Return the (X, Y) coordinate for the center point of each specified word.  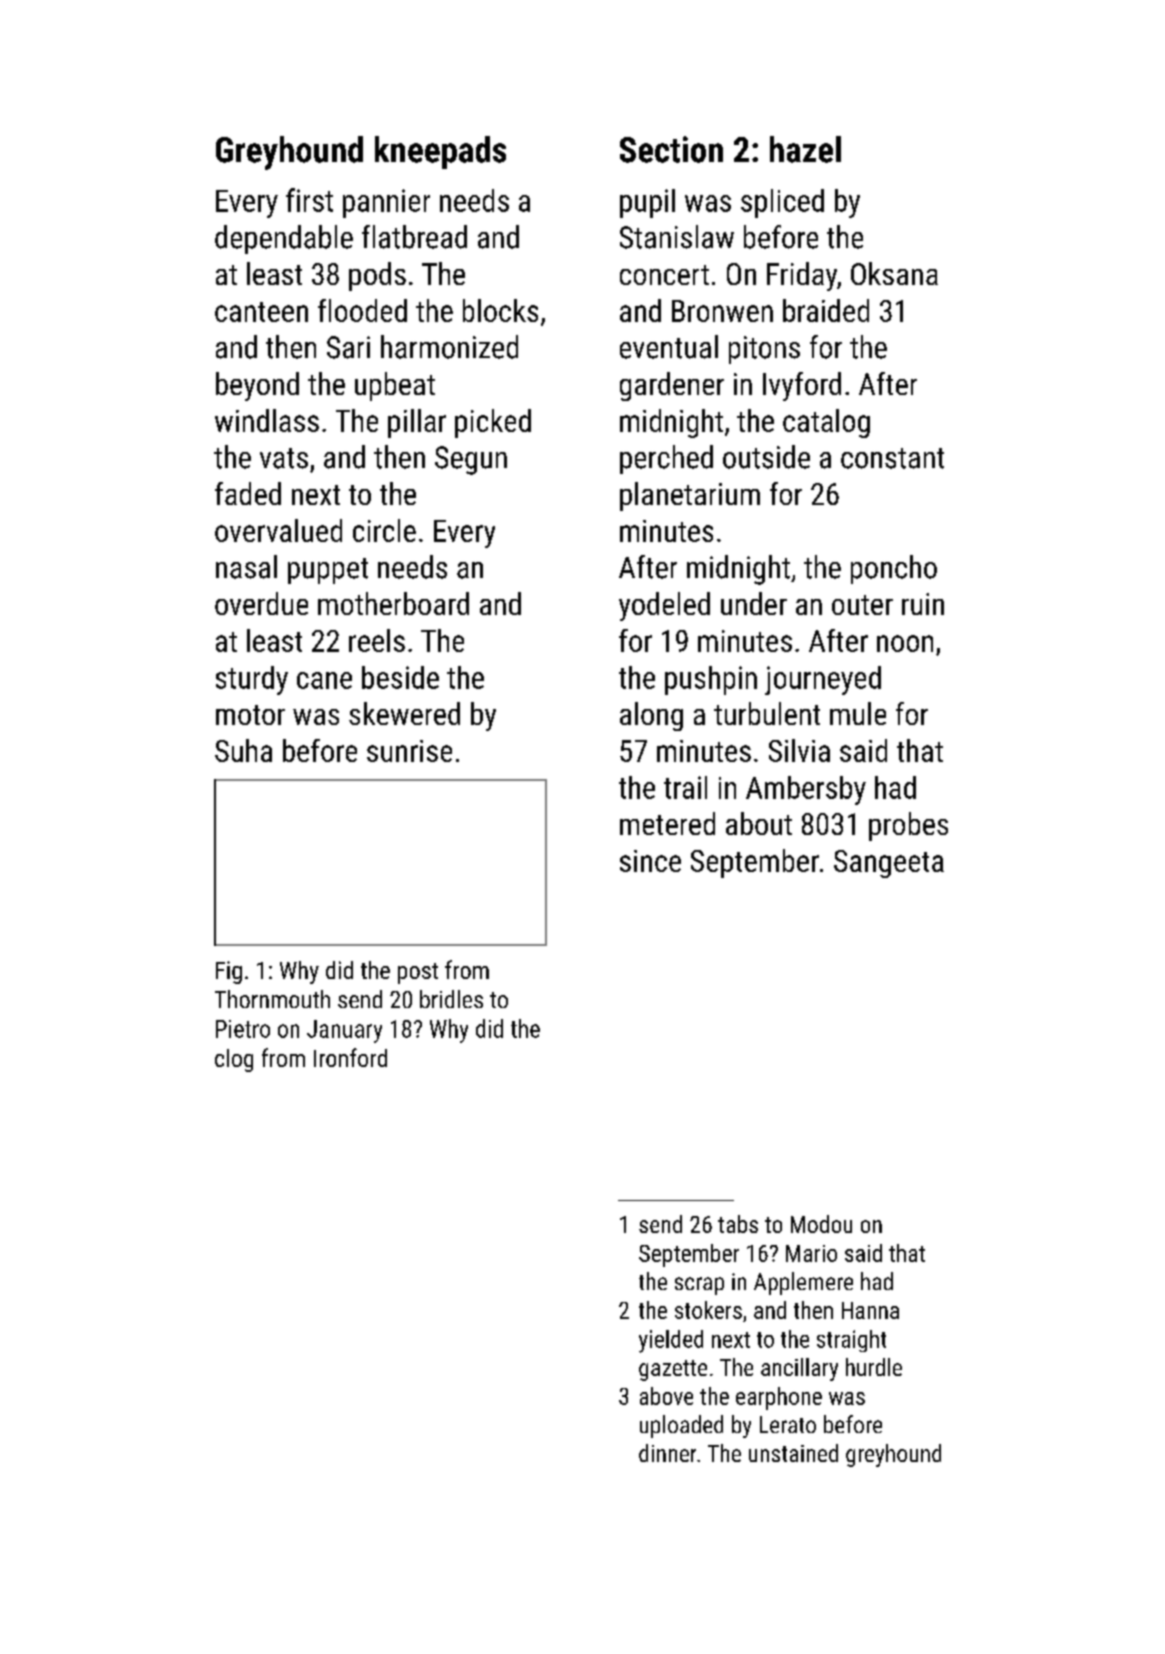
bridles (451, 999)
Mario (811, 1253)
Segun (471, 460)
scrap (699, 1286)
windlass (267, 420)
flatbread (414, 237)
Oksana (894, 273)
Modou (821, 1224)
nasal (246, 567)
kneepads (440, 152)
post (418, 973)
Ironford (350, 1057)
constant (892, 458)
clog (234, 1060)
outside (766, 457)
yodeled (664, 606)
